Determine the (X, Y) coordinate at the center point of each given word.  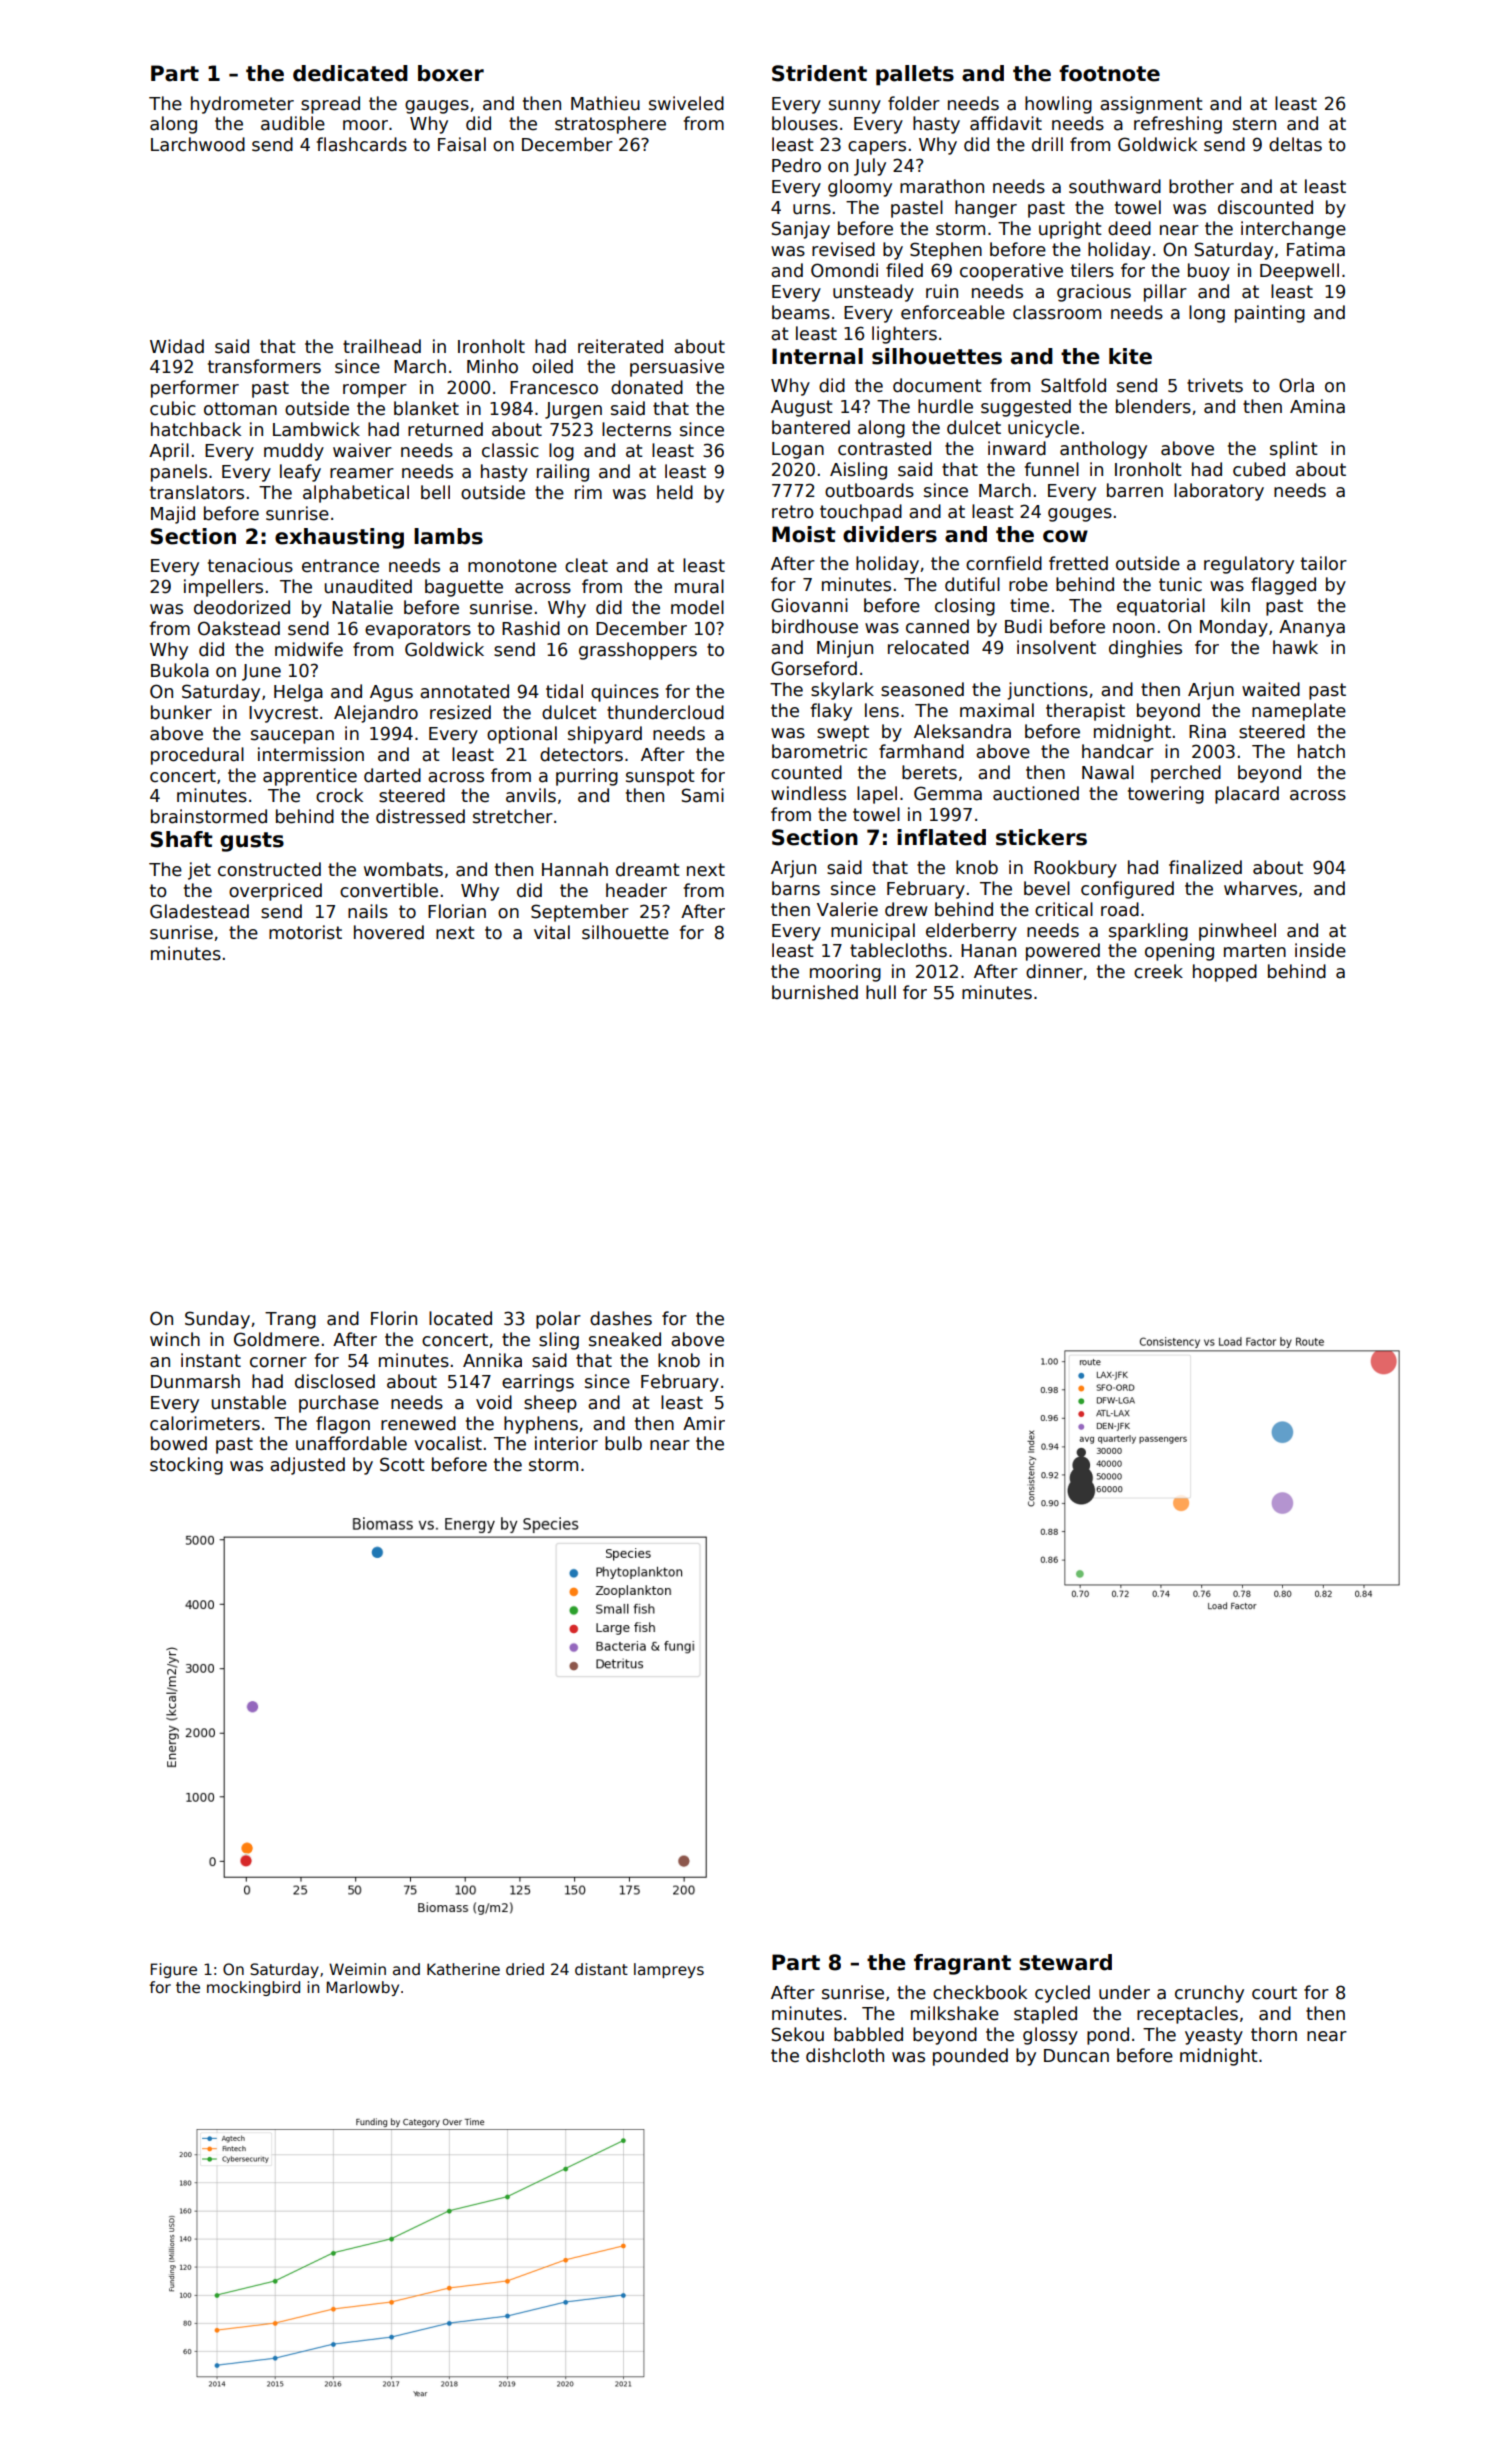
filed (904, 270)
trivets (1215, 385)
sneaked (625, 1339)
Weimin (357, 1969)
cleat (586, 565)
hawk (1295, 647)
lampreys (669, 1970)
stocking (186, 1466)
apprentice (310, 777)
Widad (177, 346)
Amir (704, 1423)
